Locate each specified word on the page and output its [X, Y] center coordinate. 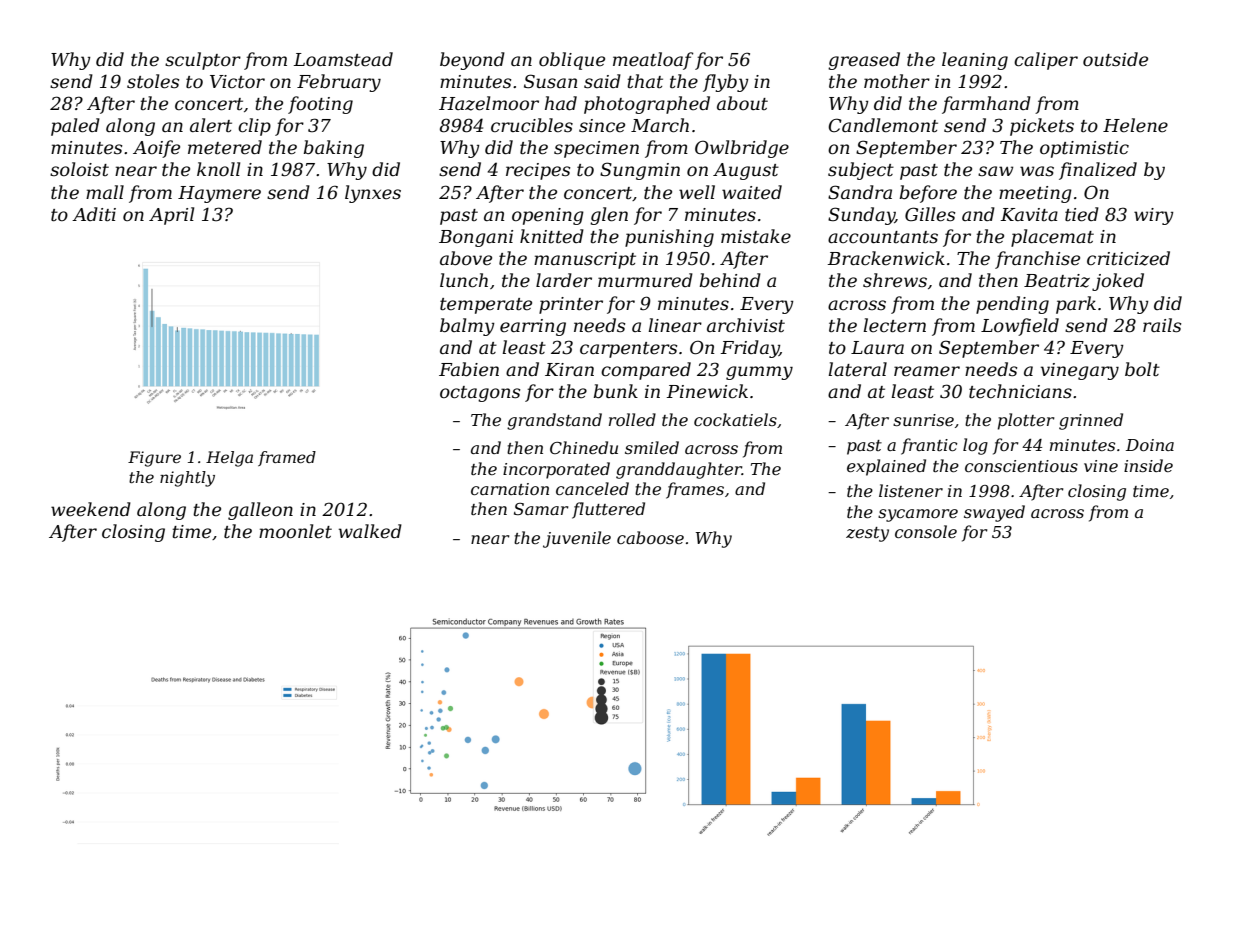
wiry [1154, 216]
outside [1115, 59]
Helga [229, 459]
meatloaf [653, 61]
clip [254, 127]
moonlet [295, 531]
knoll [218, 169]
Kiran [569, 369]
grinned [1091, 421]
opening [548, 216]
